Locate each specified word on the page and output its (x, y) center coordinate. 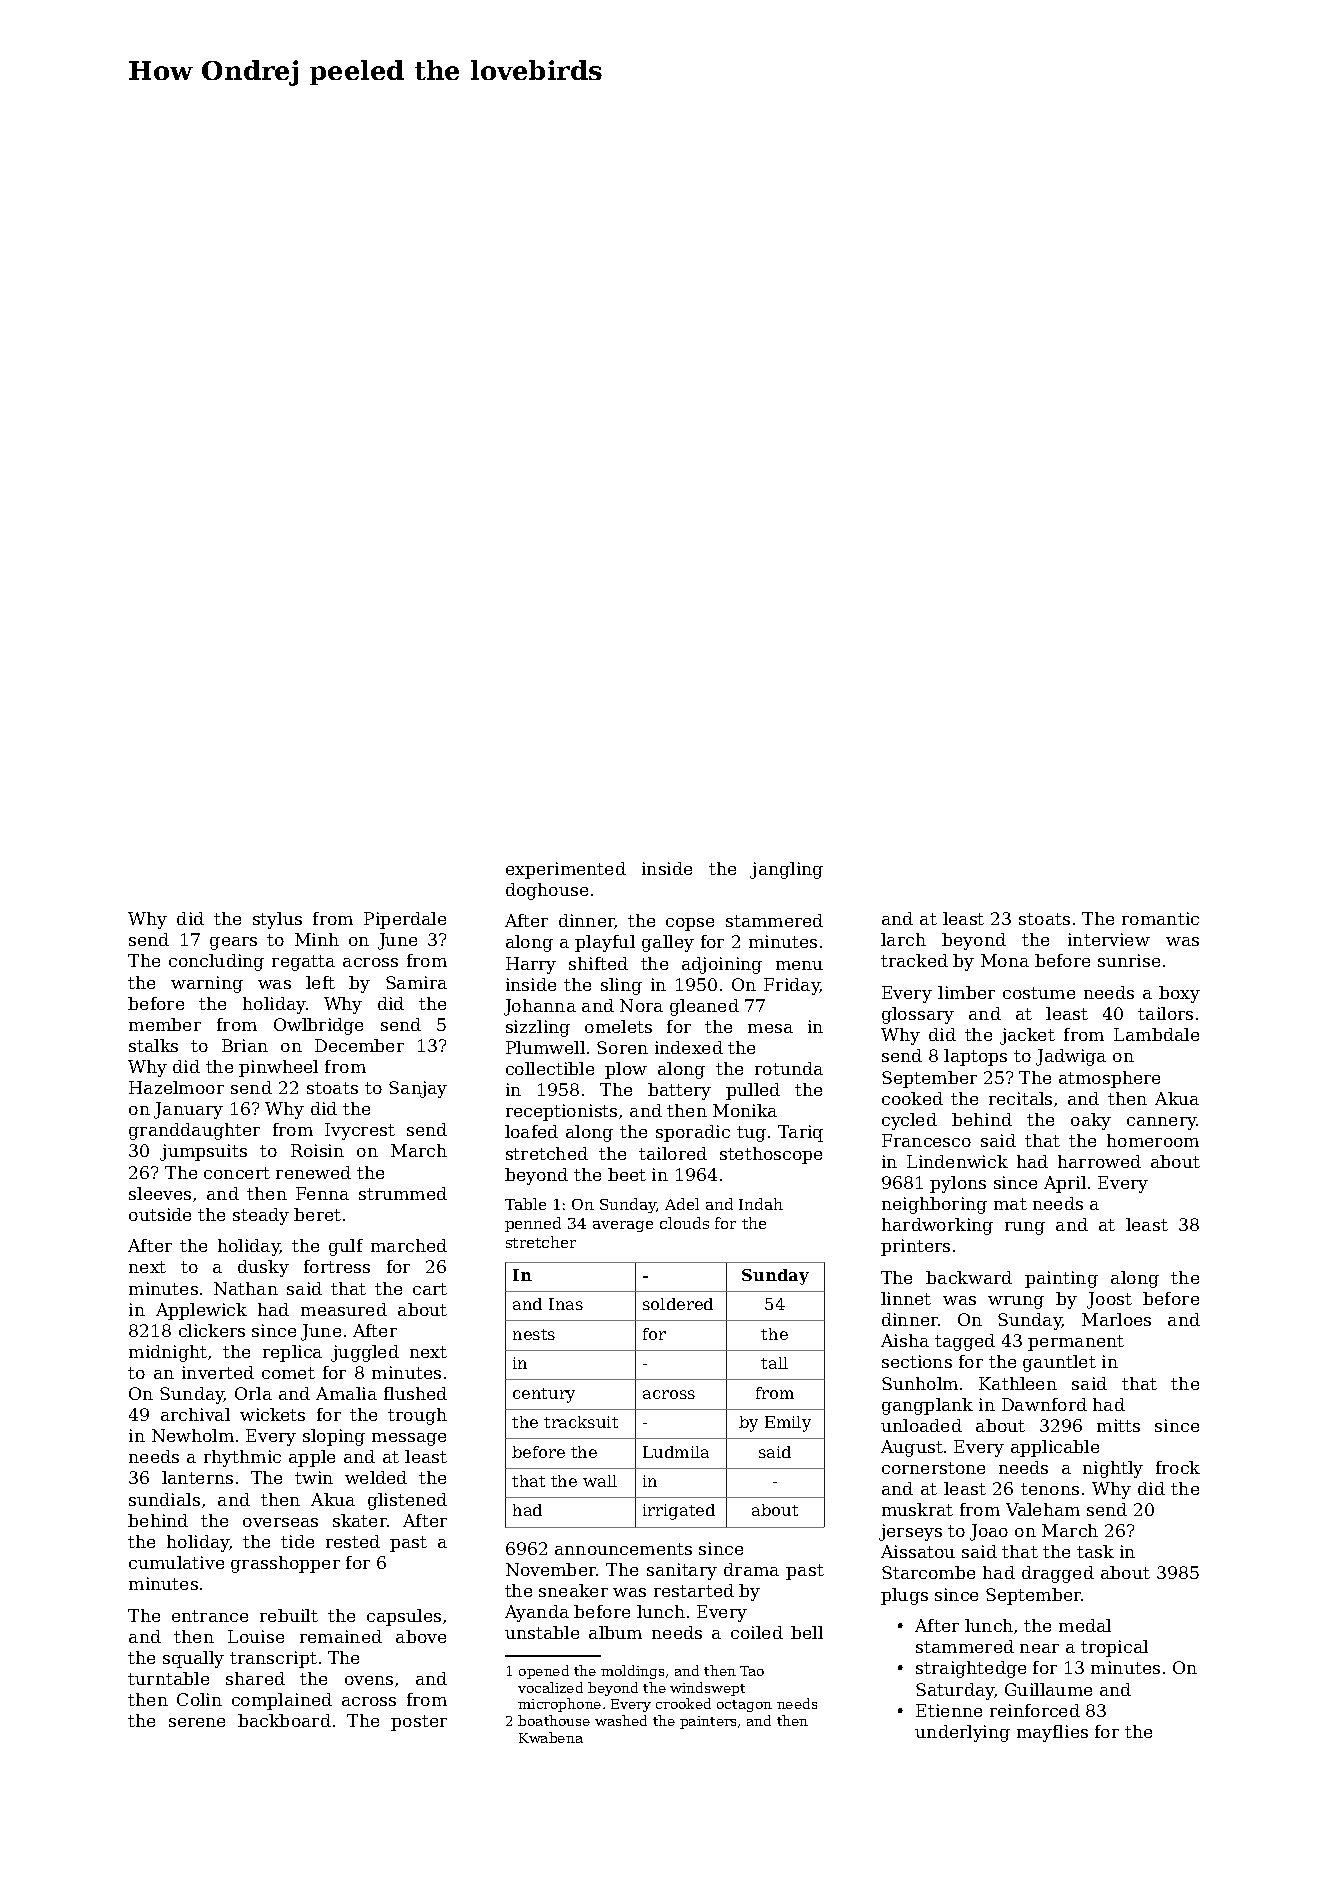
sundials (164, 1499)
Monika (745, 1110)
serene (197, 1722)
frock (1178, 1467)
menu (799, 965)
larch (903, 939)
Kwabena (551, 1737)
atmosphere (1109, 1079)
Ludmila (676, 1452)
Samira (416, 982)
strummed (403, 1193)
